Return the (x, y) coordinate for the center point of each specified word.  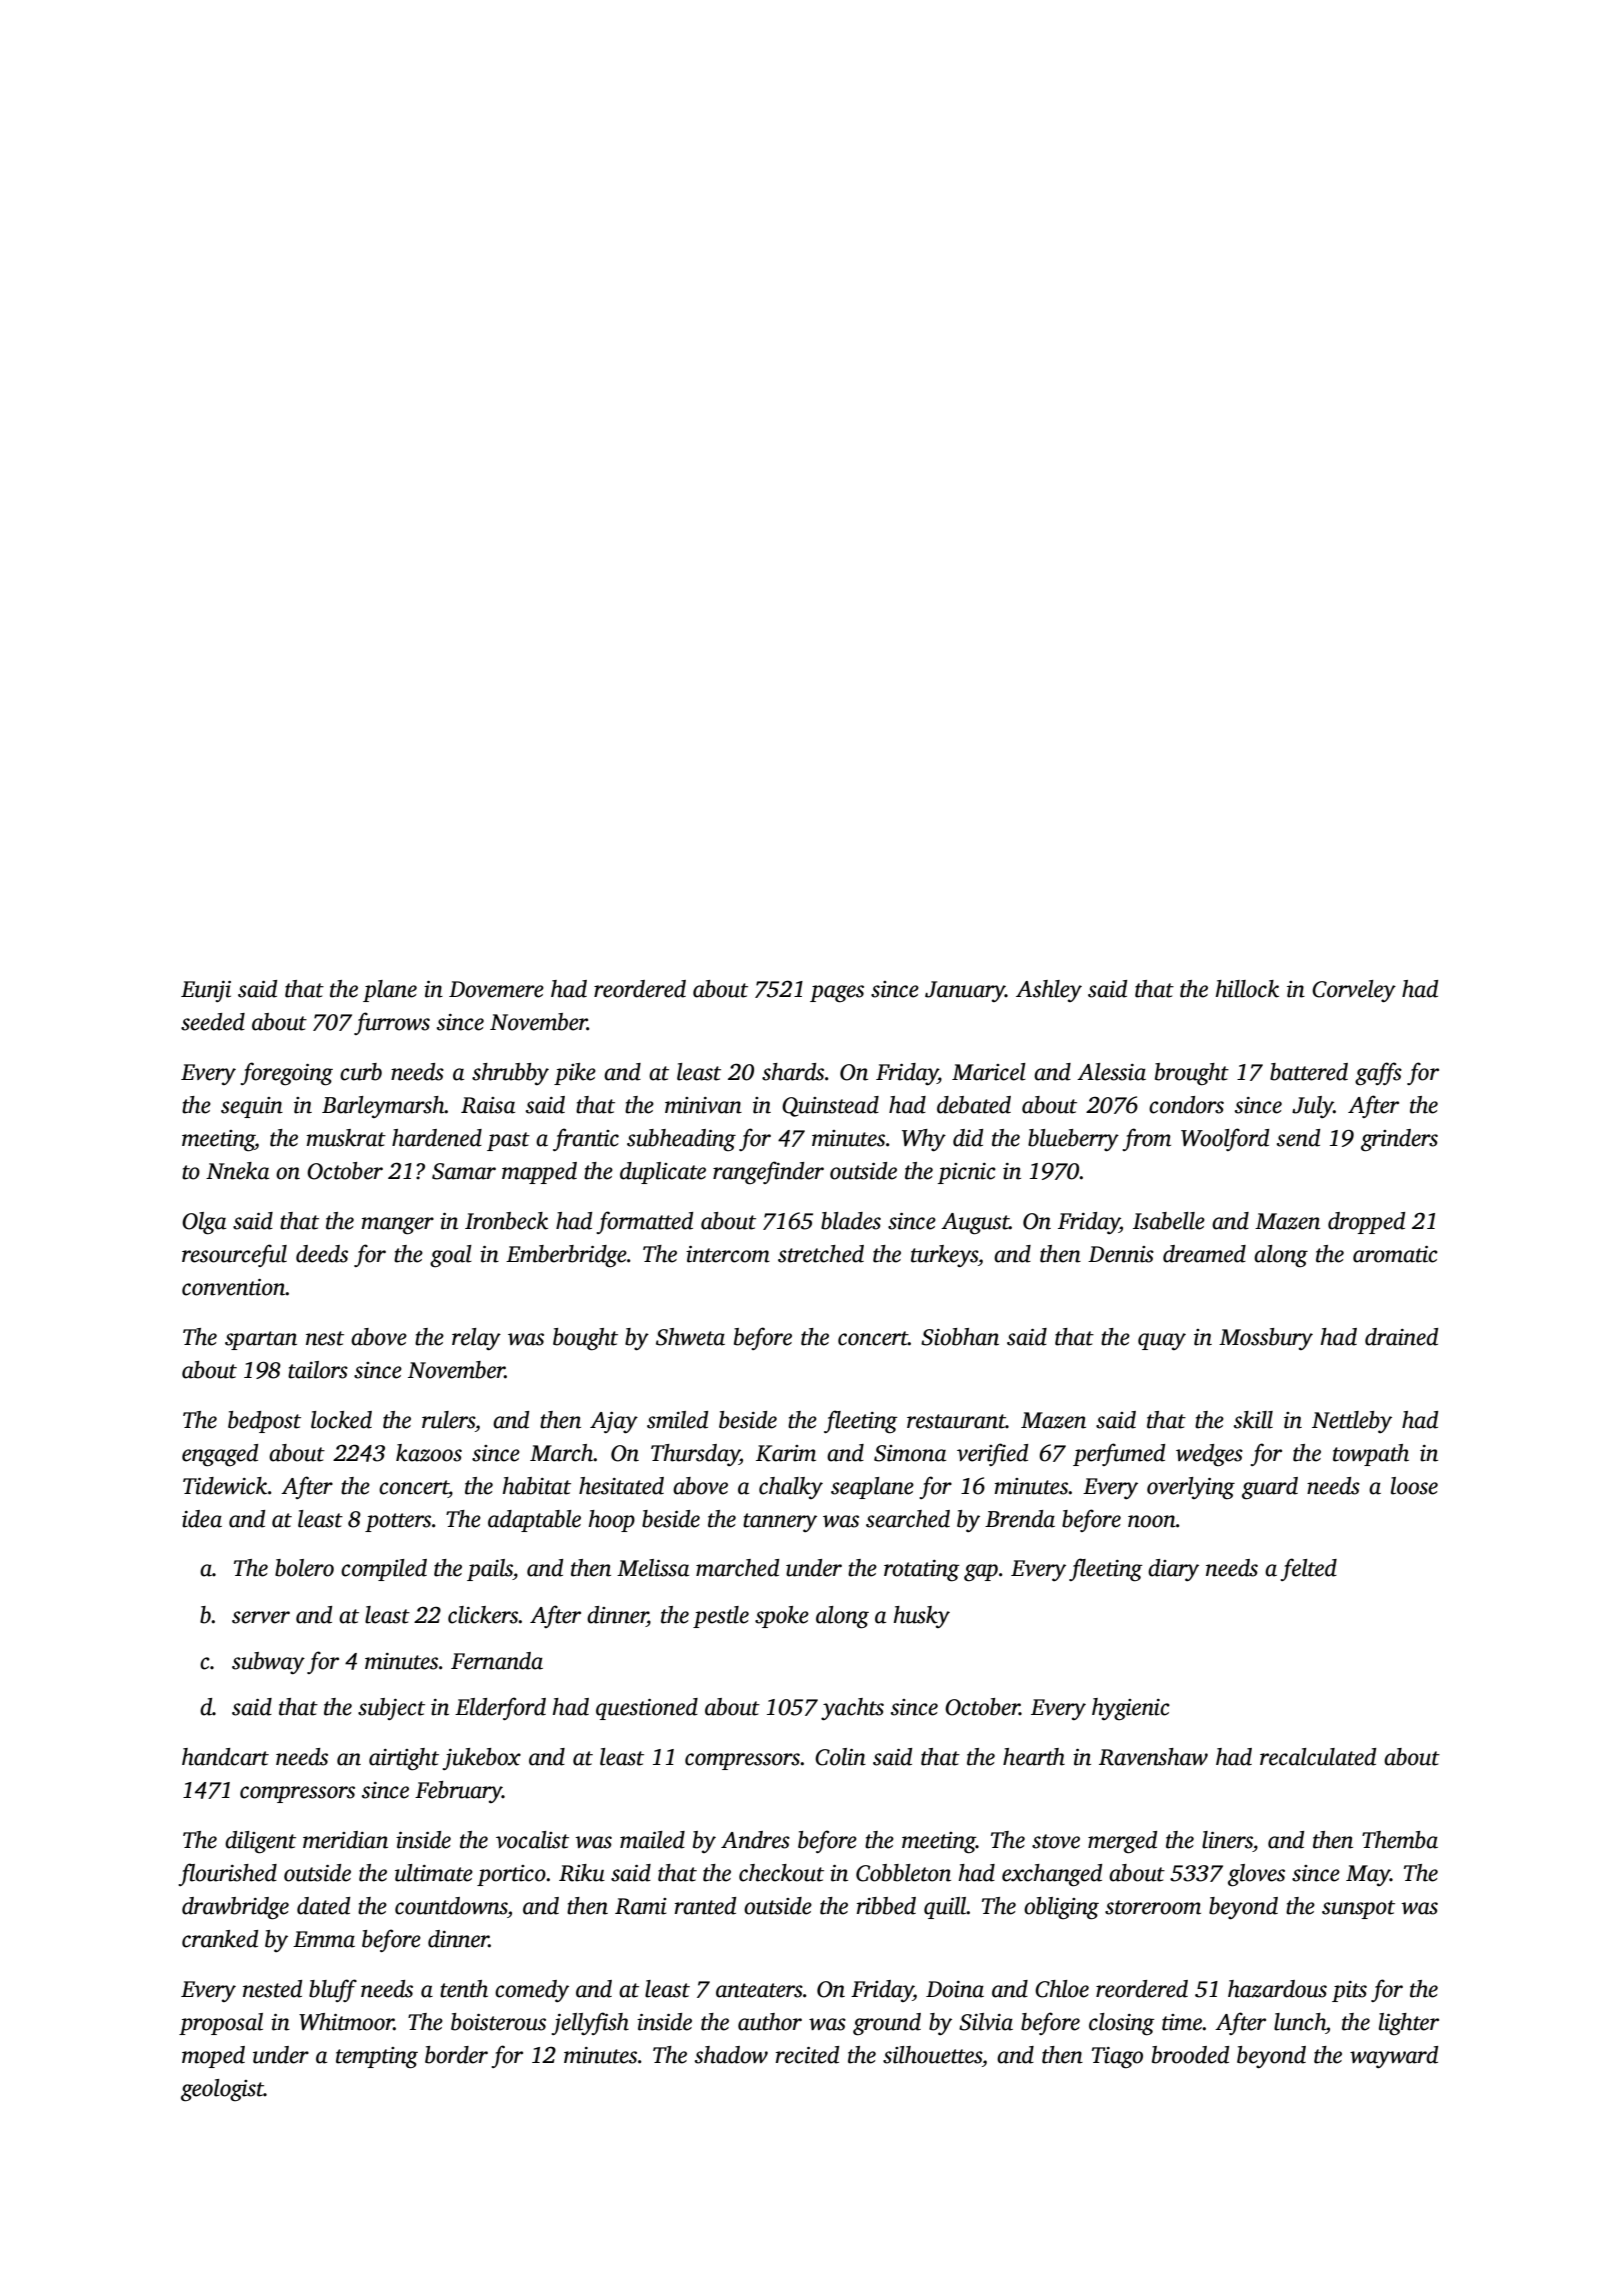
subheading (681, 1140)
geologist (222, 2090)
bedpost (264, 1422)
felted (1308, 1569)
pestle (721, 1617)
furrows (392, 1023)
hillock (1247, 989)
